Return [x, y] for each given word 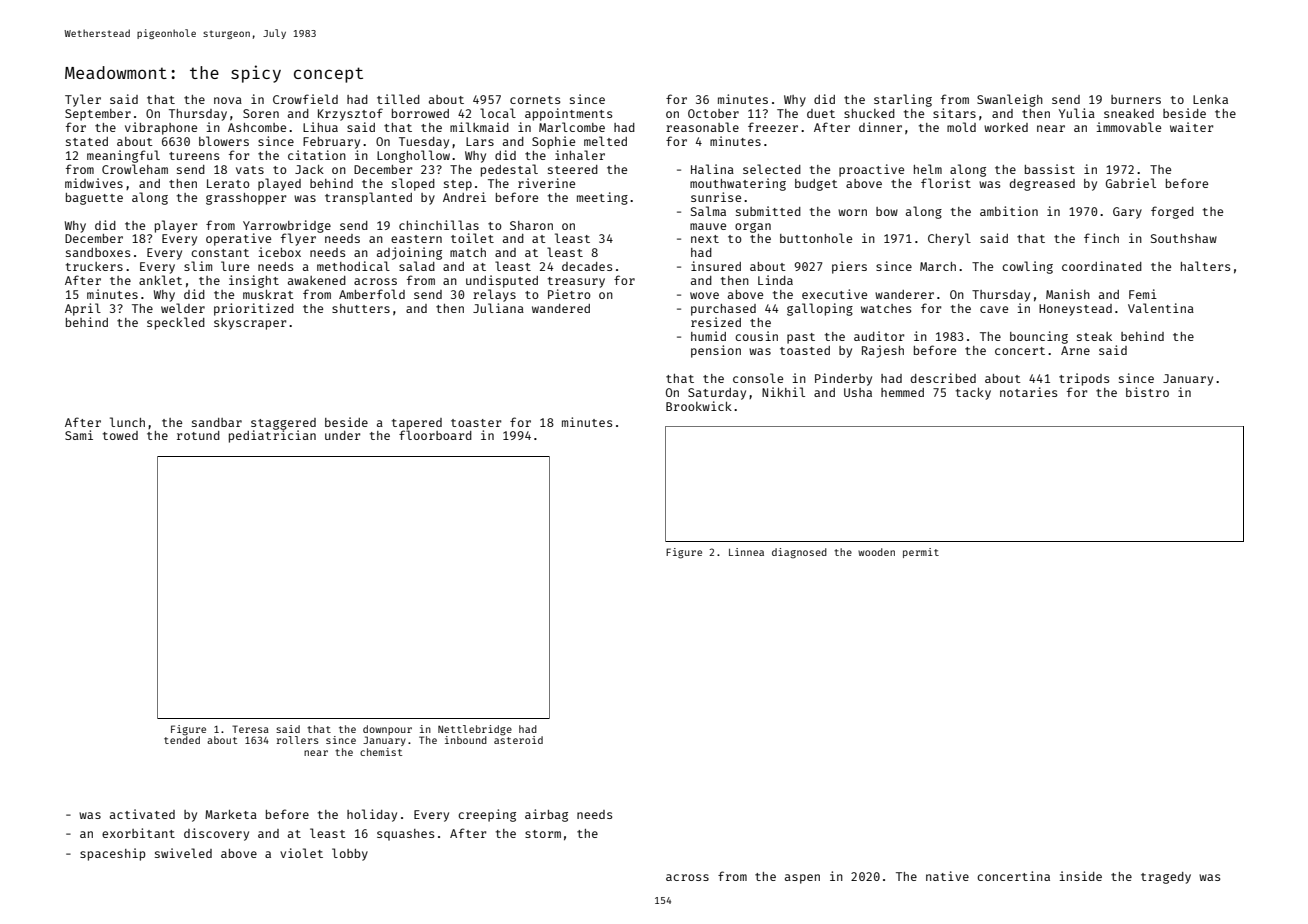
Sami [79, 435]
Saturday [717, 394]
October [713, 113]
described [943, 378]
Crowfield [305, 99]
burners [1136, 99]
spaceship [113, 854]
